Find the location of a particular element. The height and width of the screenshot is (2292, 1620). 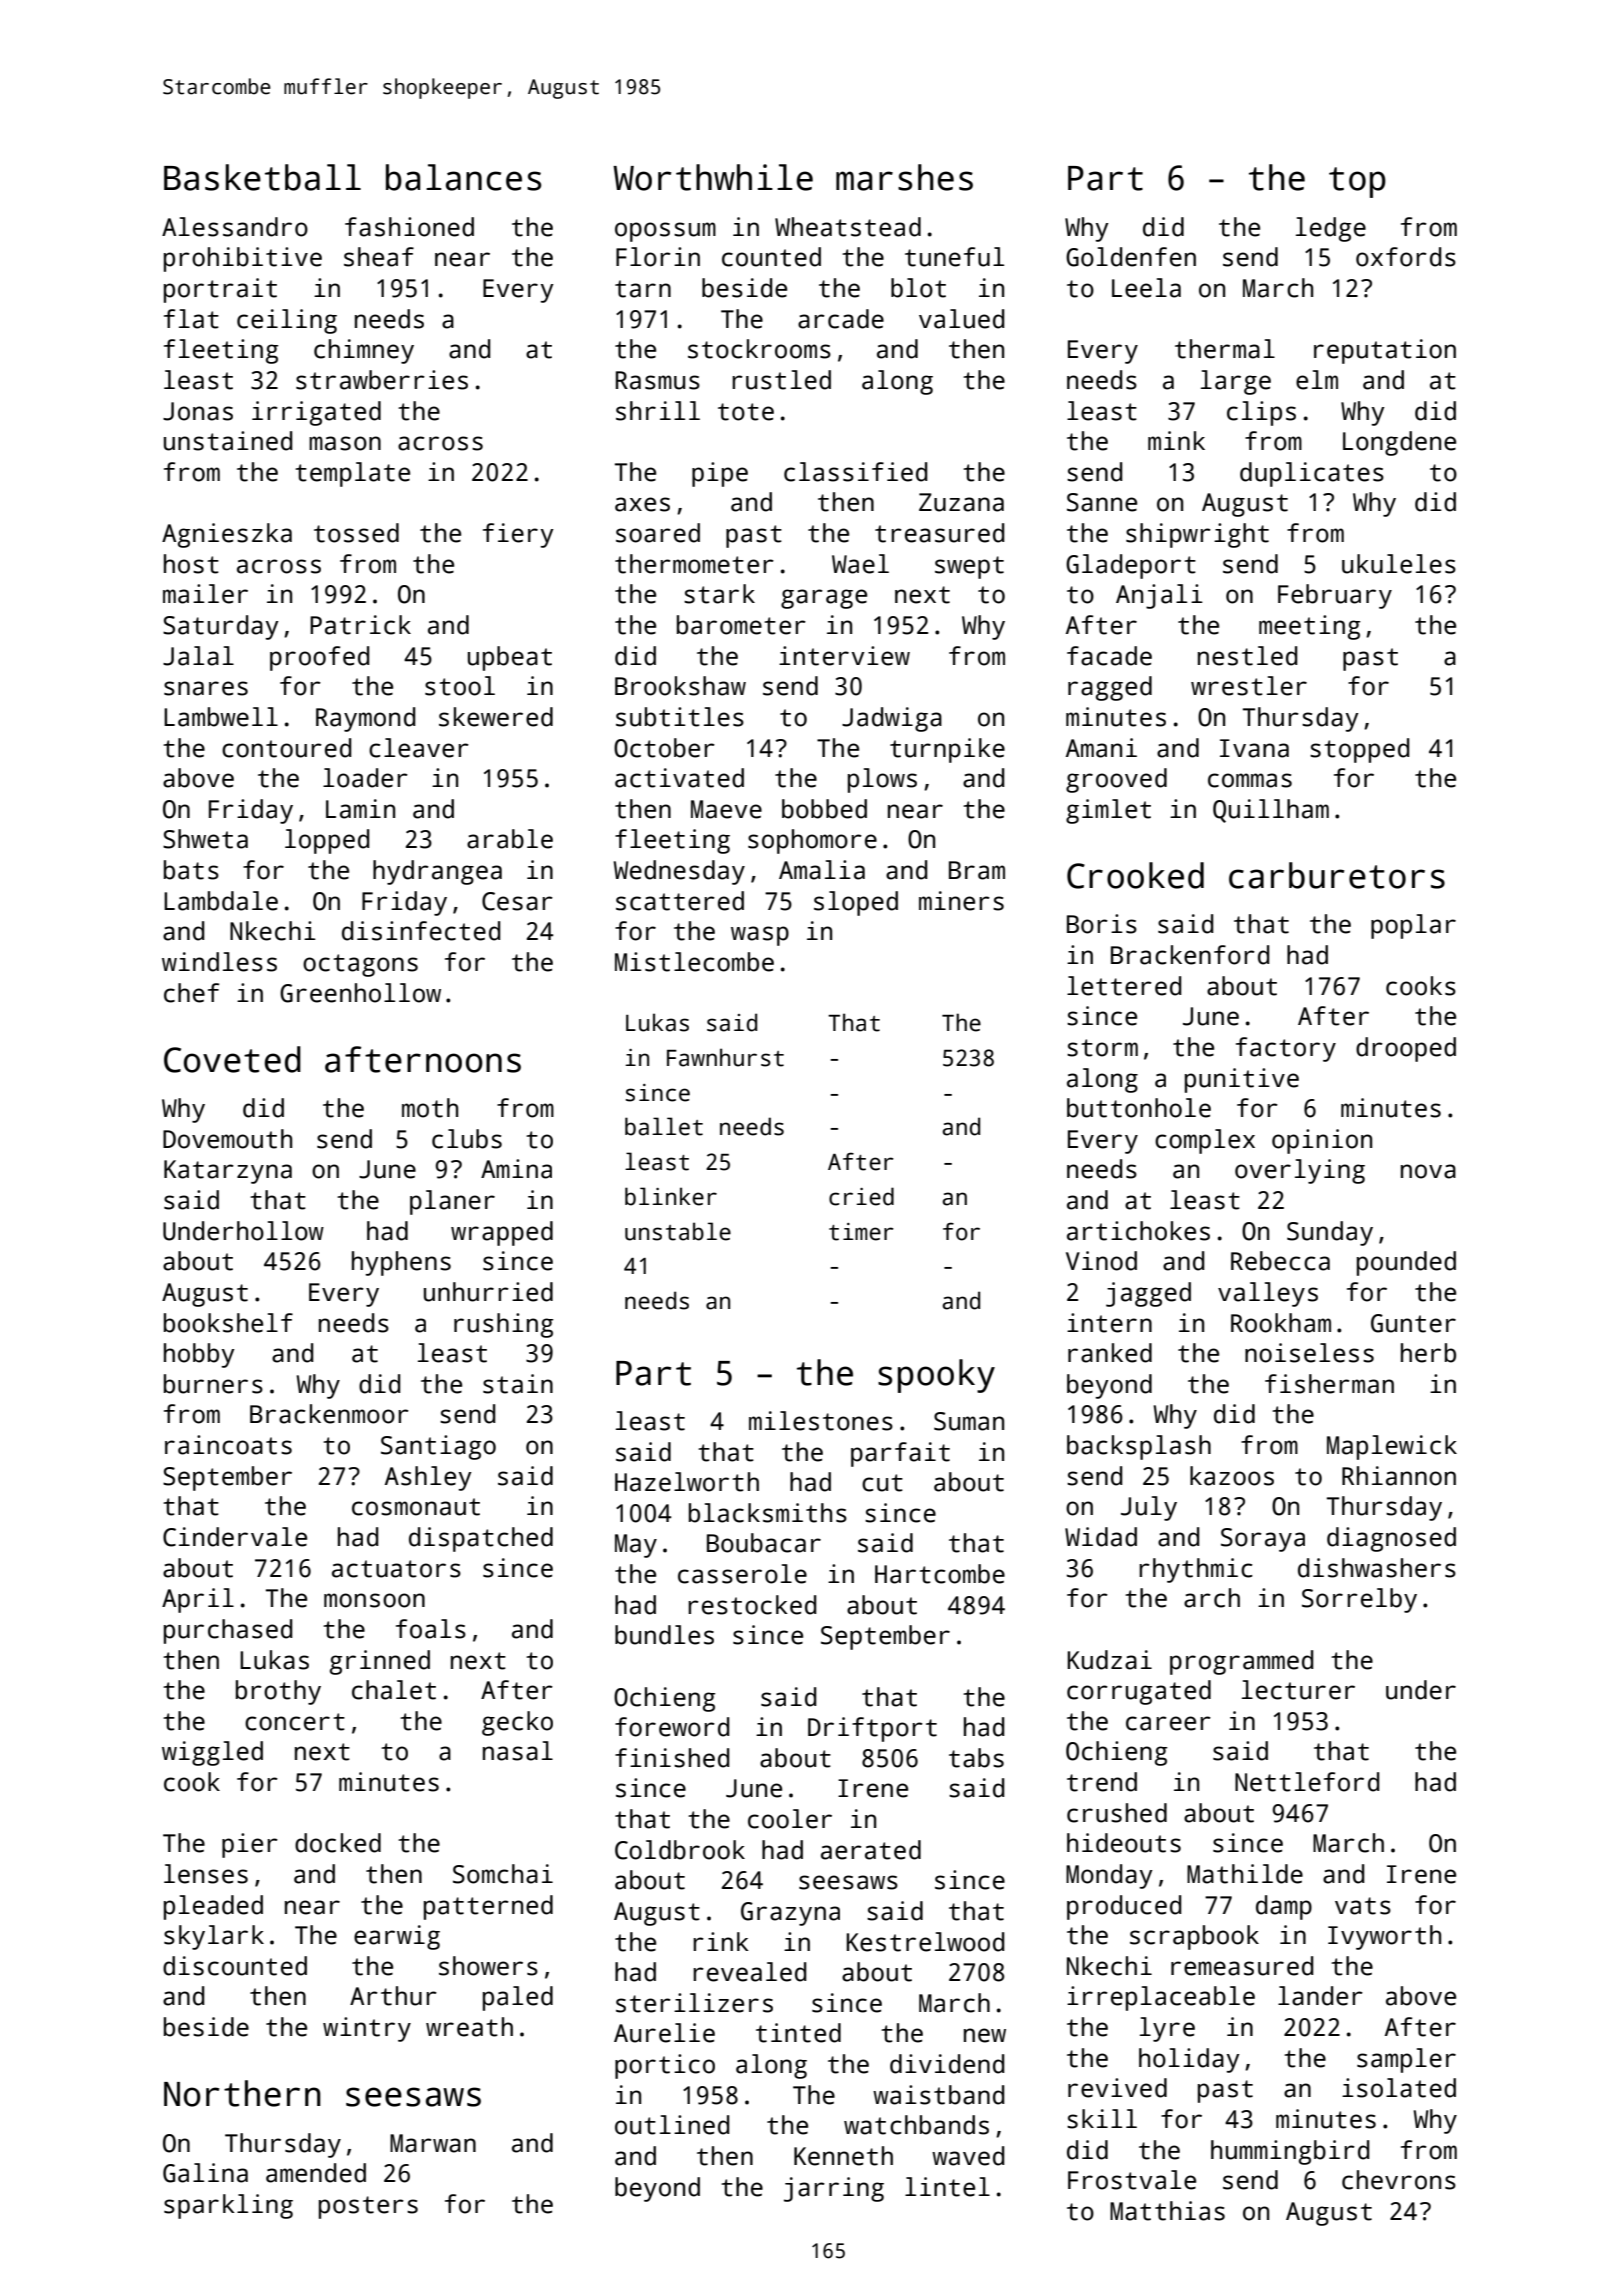

posters is located at coordinates (368, 2207).
